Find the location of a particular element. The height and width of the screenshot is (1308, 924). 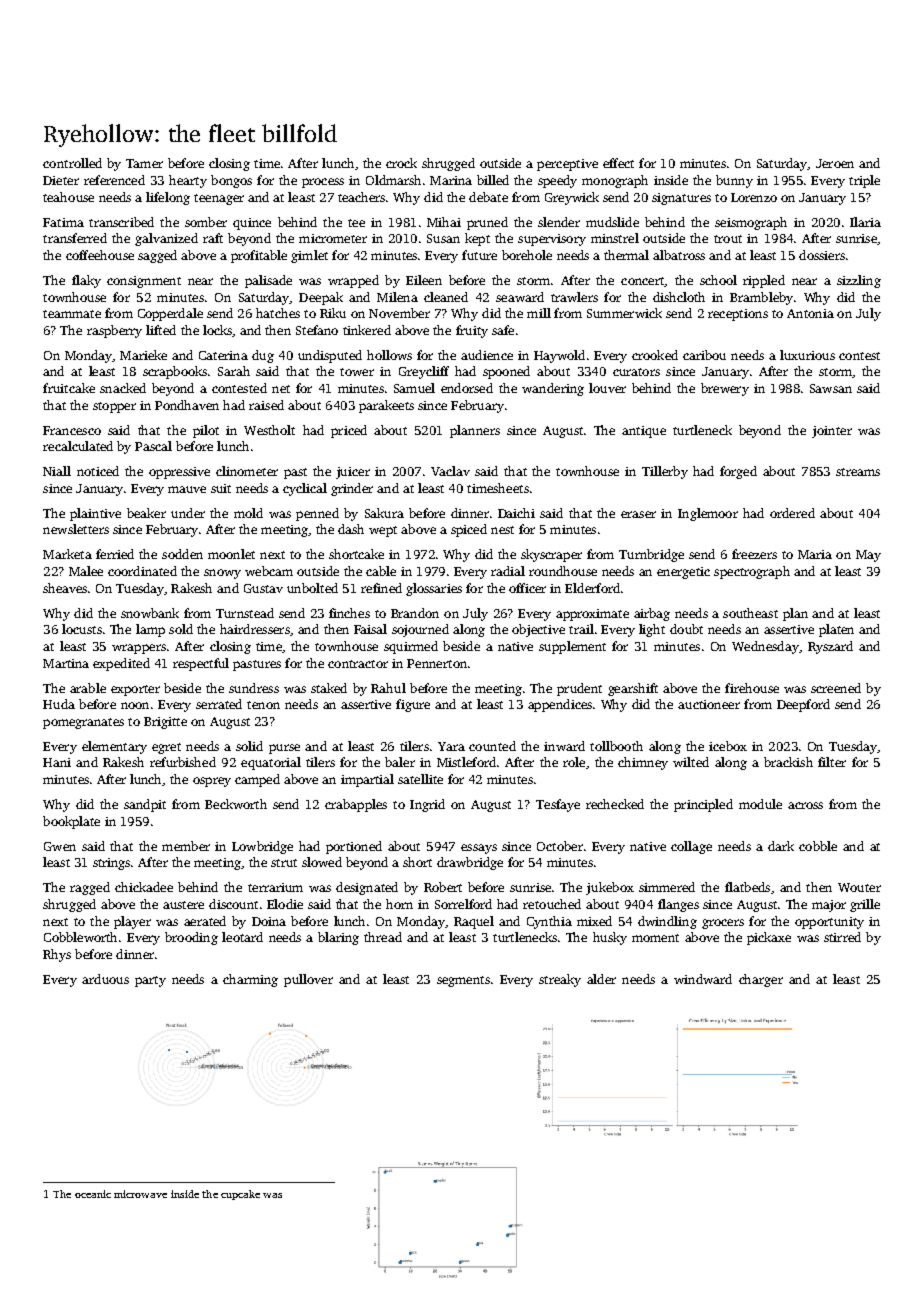

icebox is located at coordinates (728, 746).
